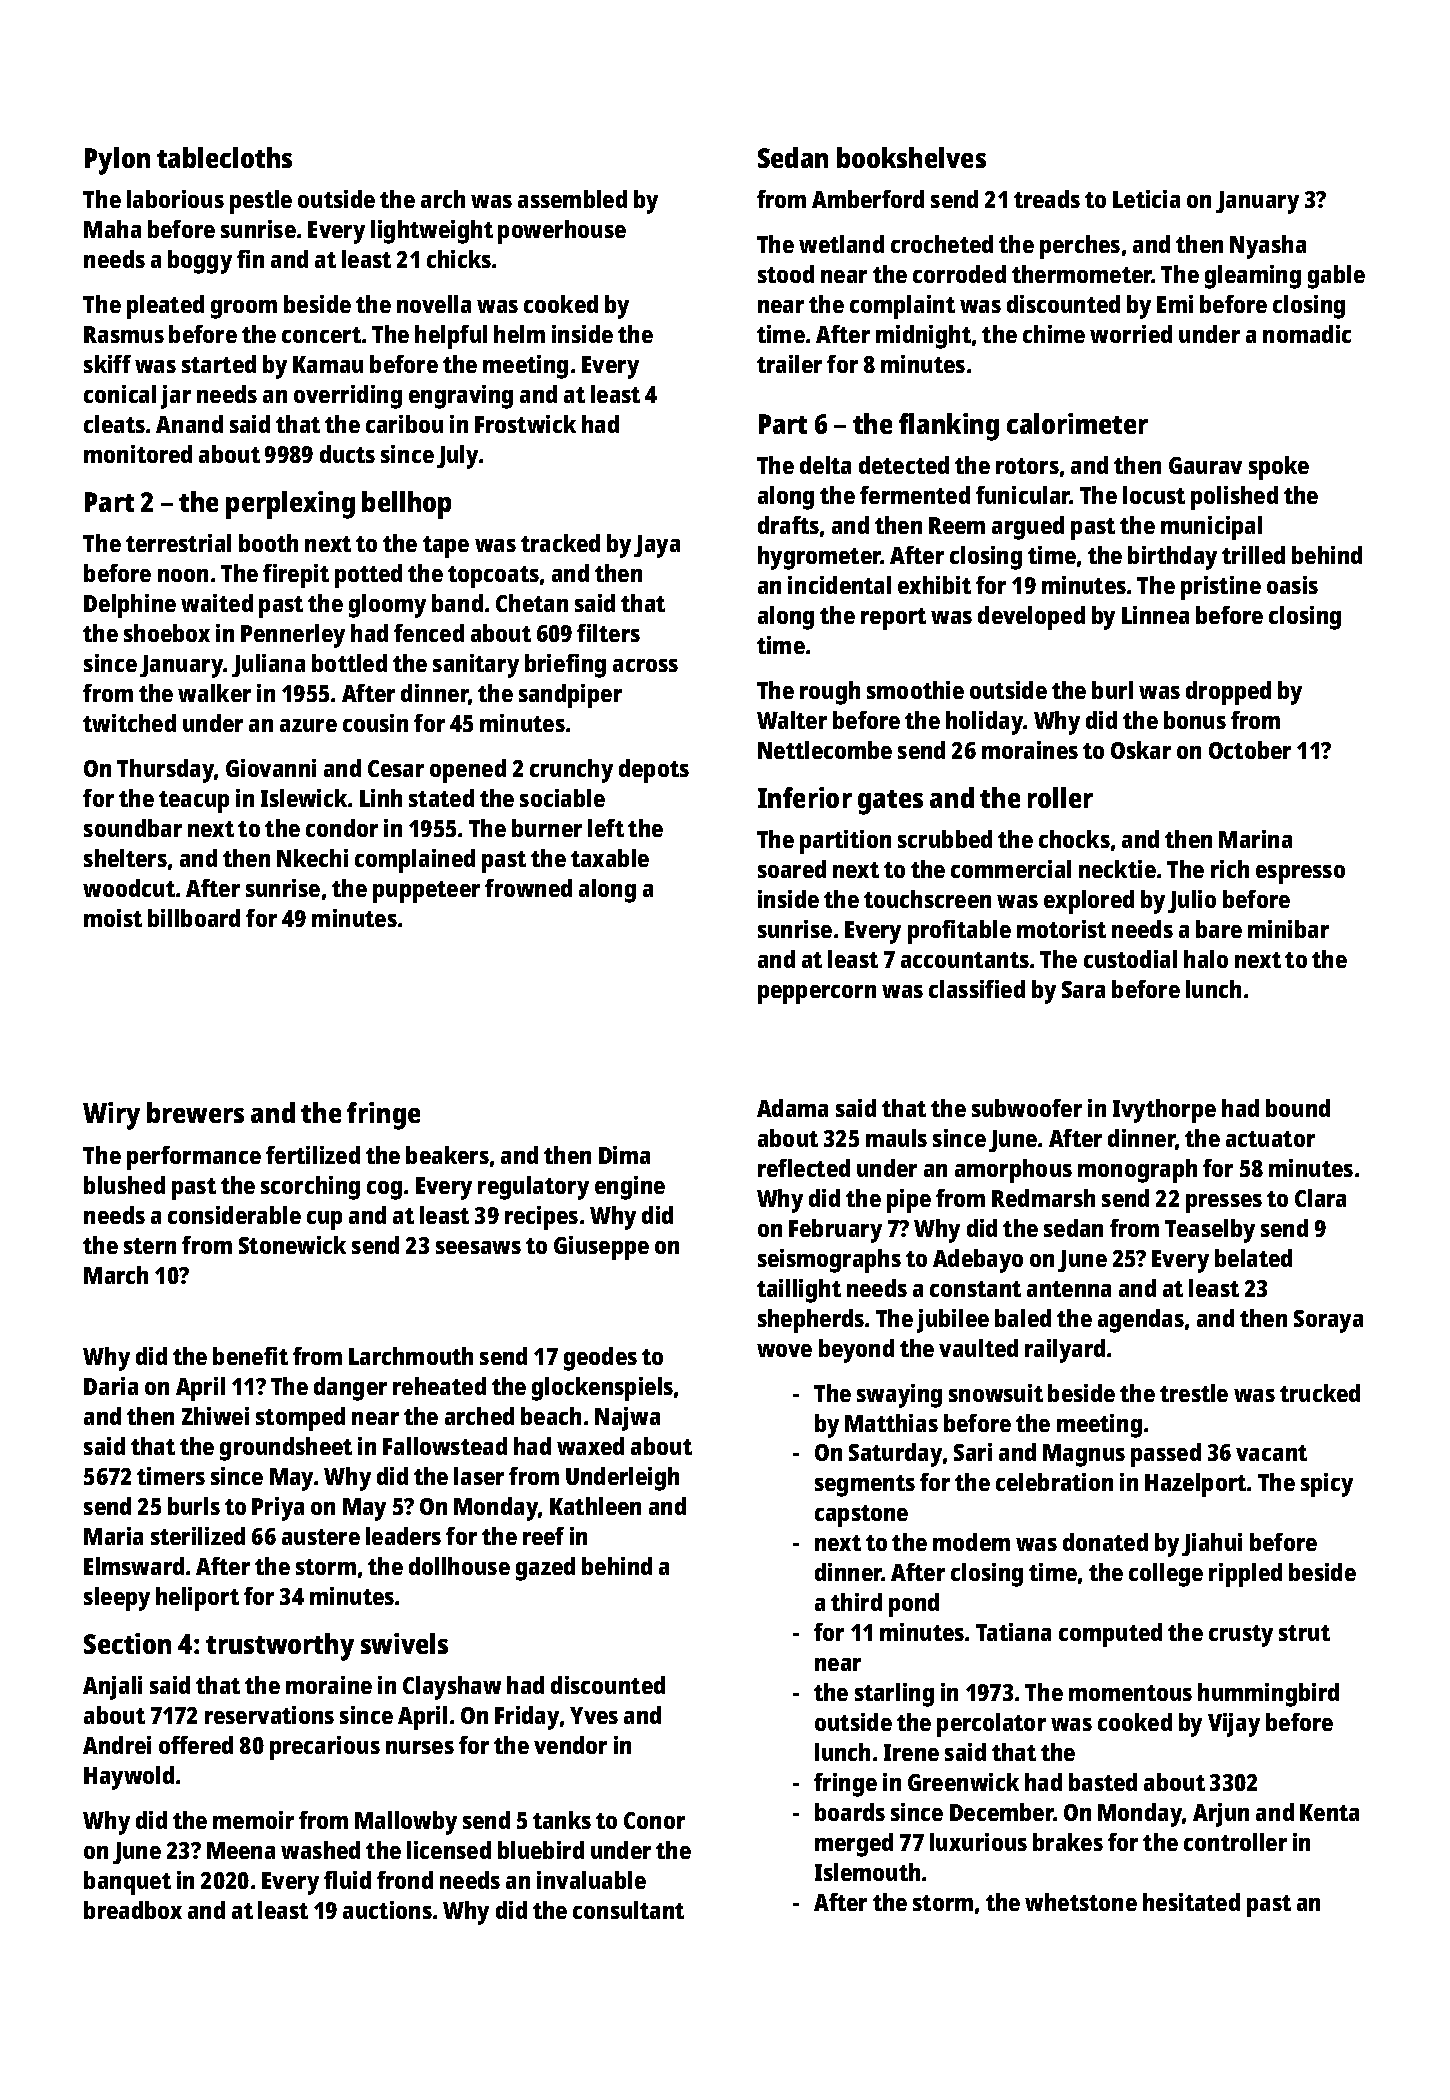 The width and height of the document is (1450, 2100). Describe the element at coordinates (1250, 750) in the document. I see `October` at that location.
